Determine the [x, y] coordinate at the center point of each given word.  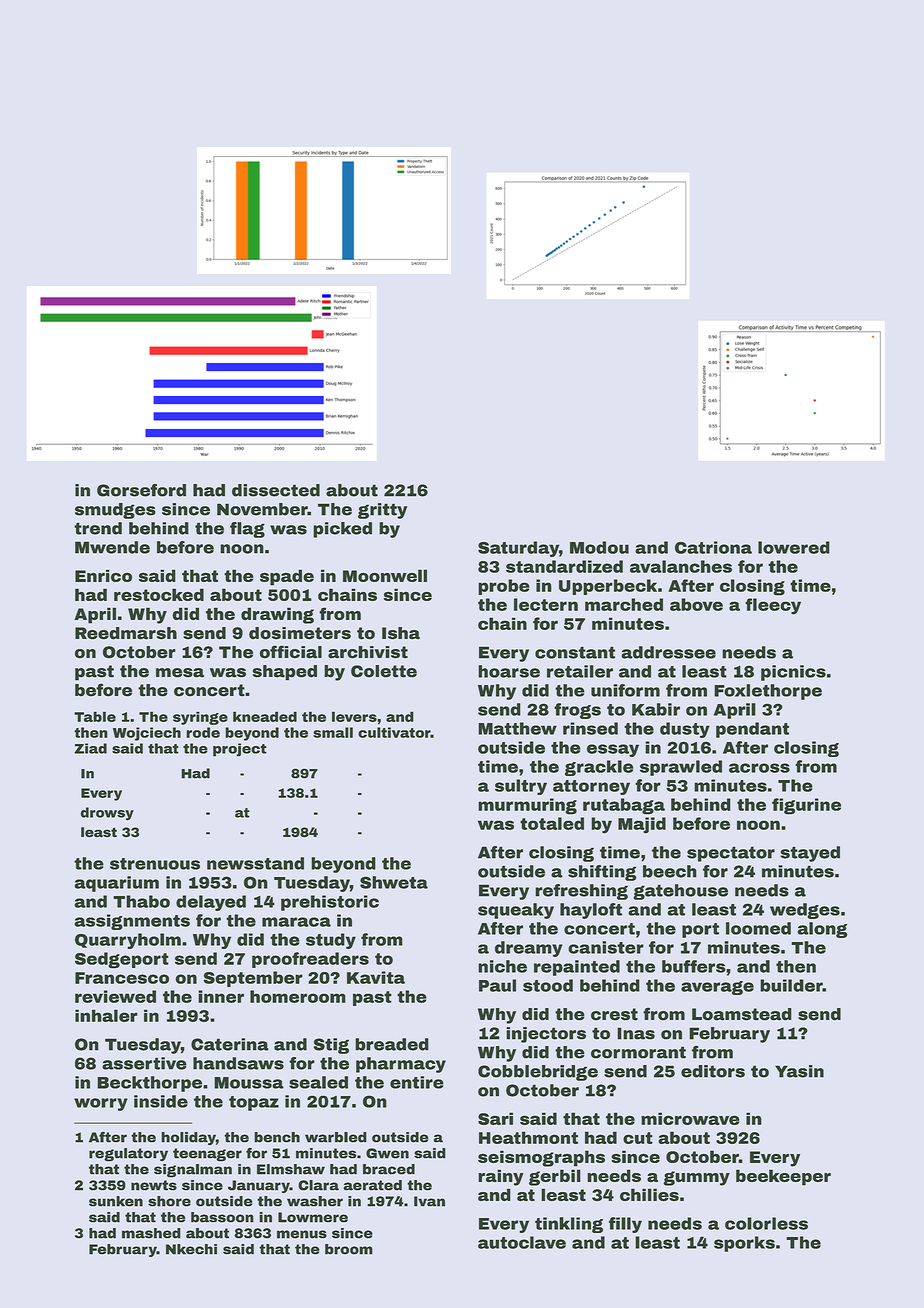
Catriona [713, 547]
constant [575, 652]
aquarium [117, 884]
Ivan [429, 1201]
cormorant [638, 1052]
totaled [552, 823]
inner [221, 996]
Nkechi [191, 1249]
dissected [276, 490]
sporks [744, 1244]
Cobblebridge [538, 1073]
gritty [382, 511]
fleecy [773, 606]
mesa [180, 673]
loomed [758, 928]
